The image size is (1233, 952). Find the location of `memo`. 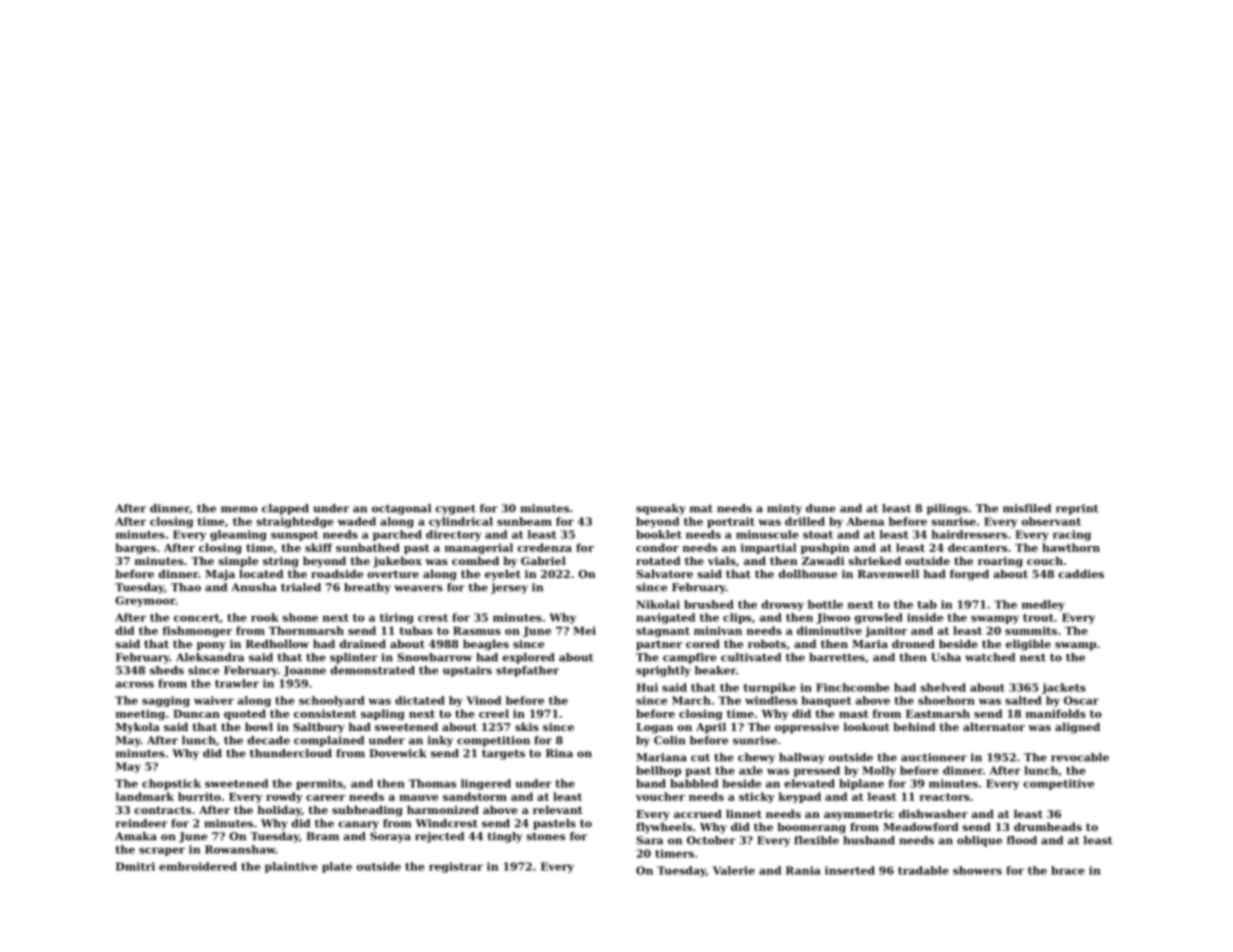

memo is located at coordinates (239, 509).
